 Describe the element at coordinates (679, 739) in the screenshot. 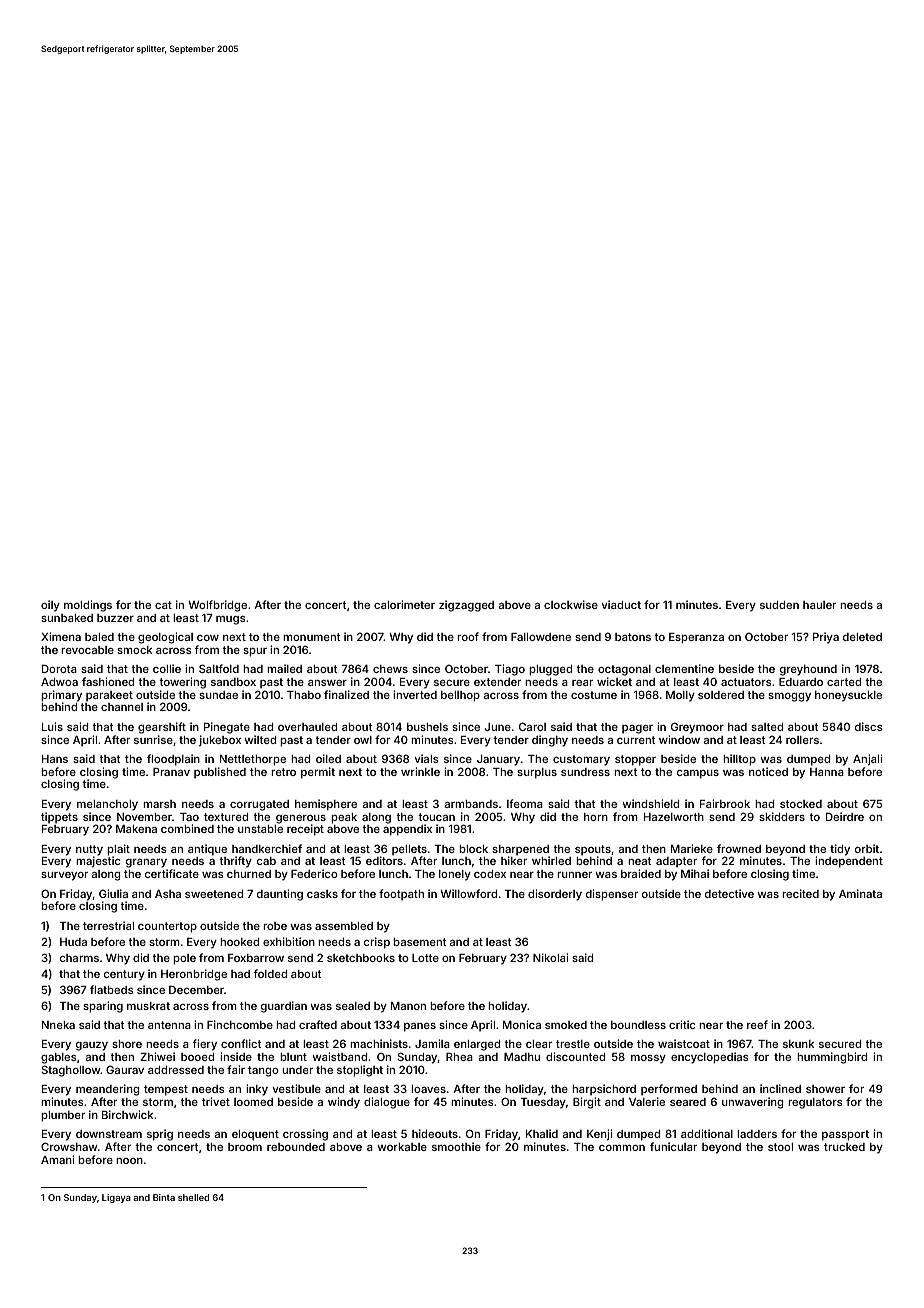

I see `window` at that location.
